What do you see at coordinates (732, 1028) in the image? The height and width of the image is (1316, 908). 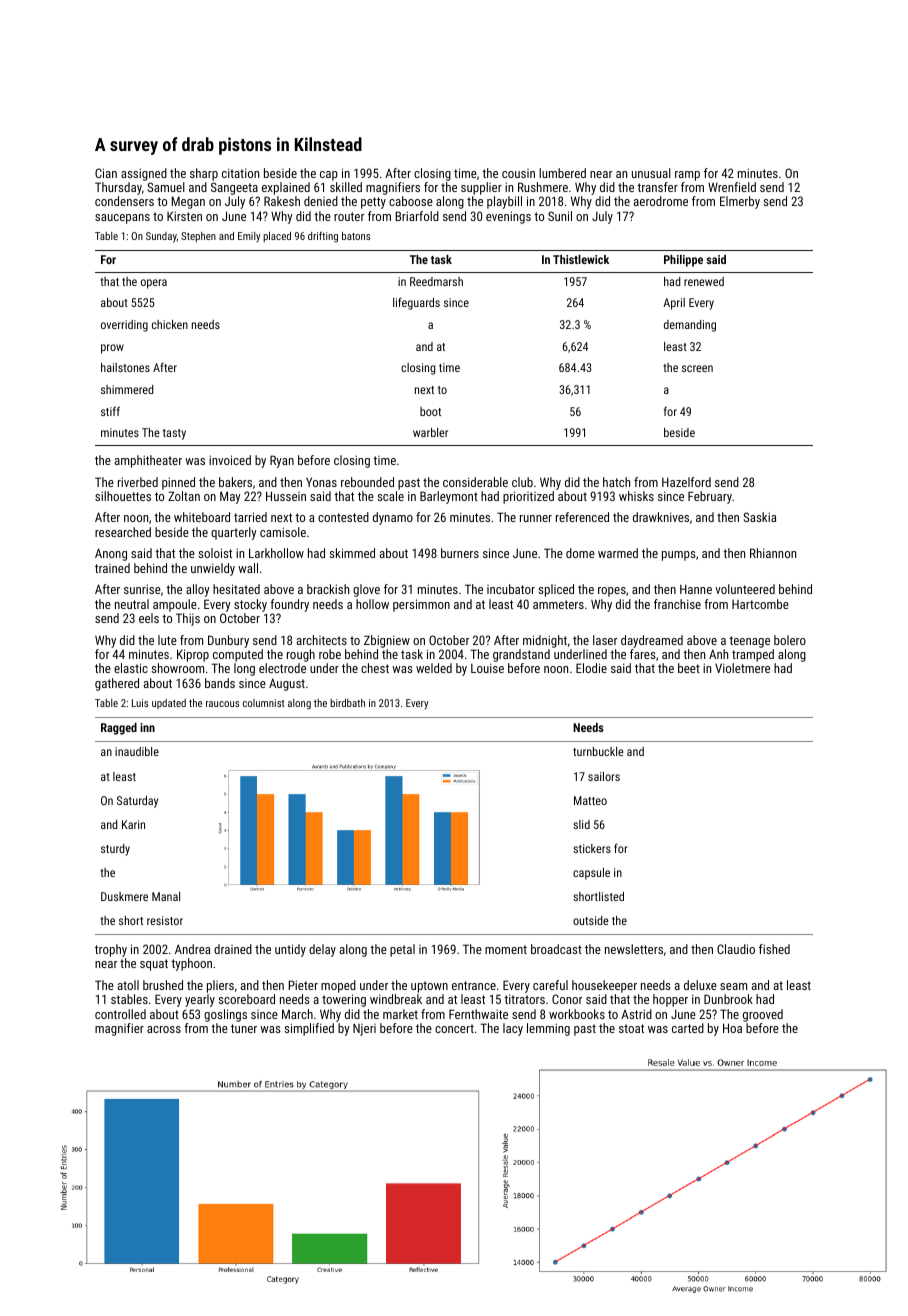 I see `Hoa` at bounding box center [732, 1028].
